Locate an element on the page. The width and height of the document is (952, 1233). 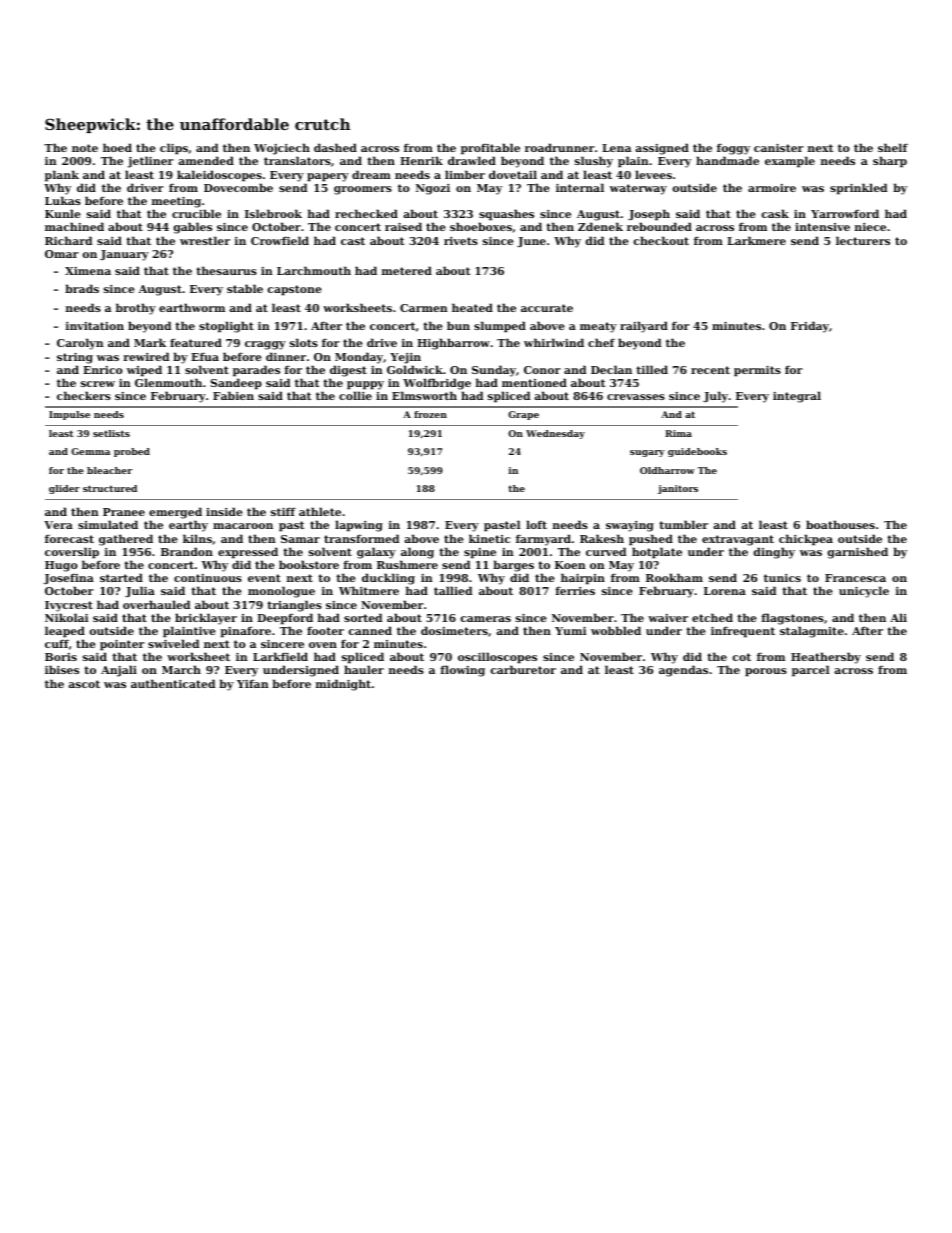
profitable is located at coordinates (490, 149).
